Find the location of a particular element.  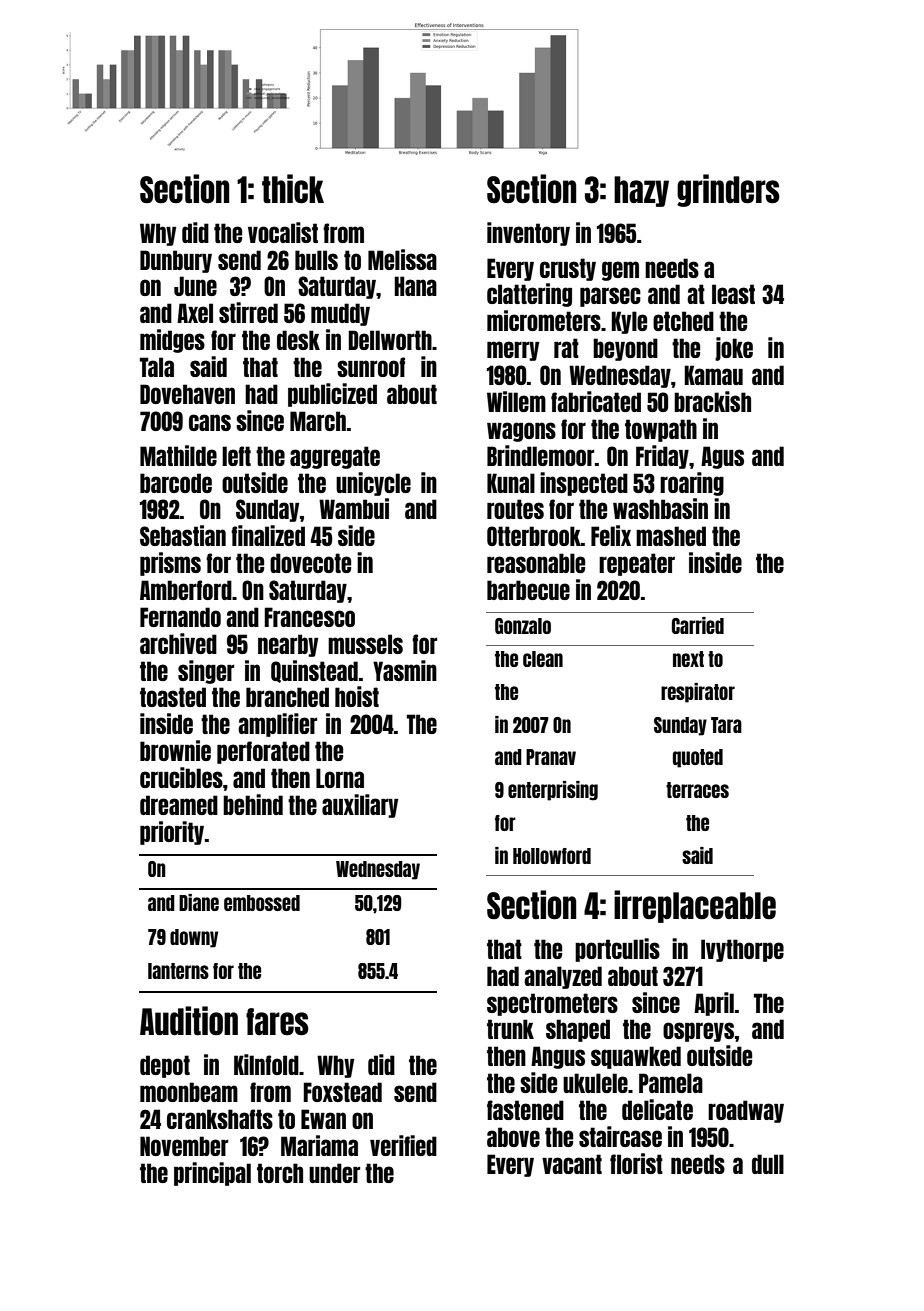

principal is located at coordinates (212, 1174).
